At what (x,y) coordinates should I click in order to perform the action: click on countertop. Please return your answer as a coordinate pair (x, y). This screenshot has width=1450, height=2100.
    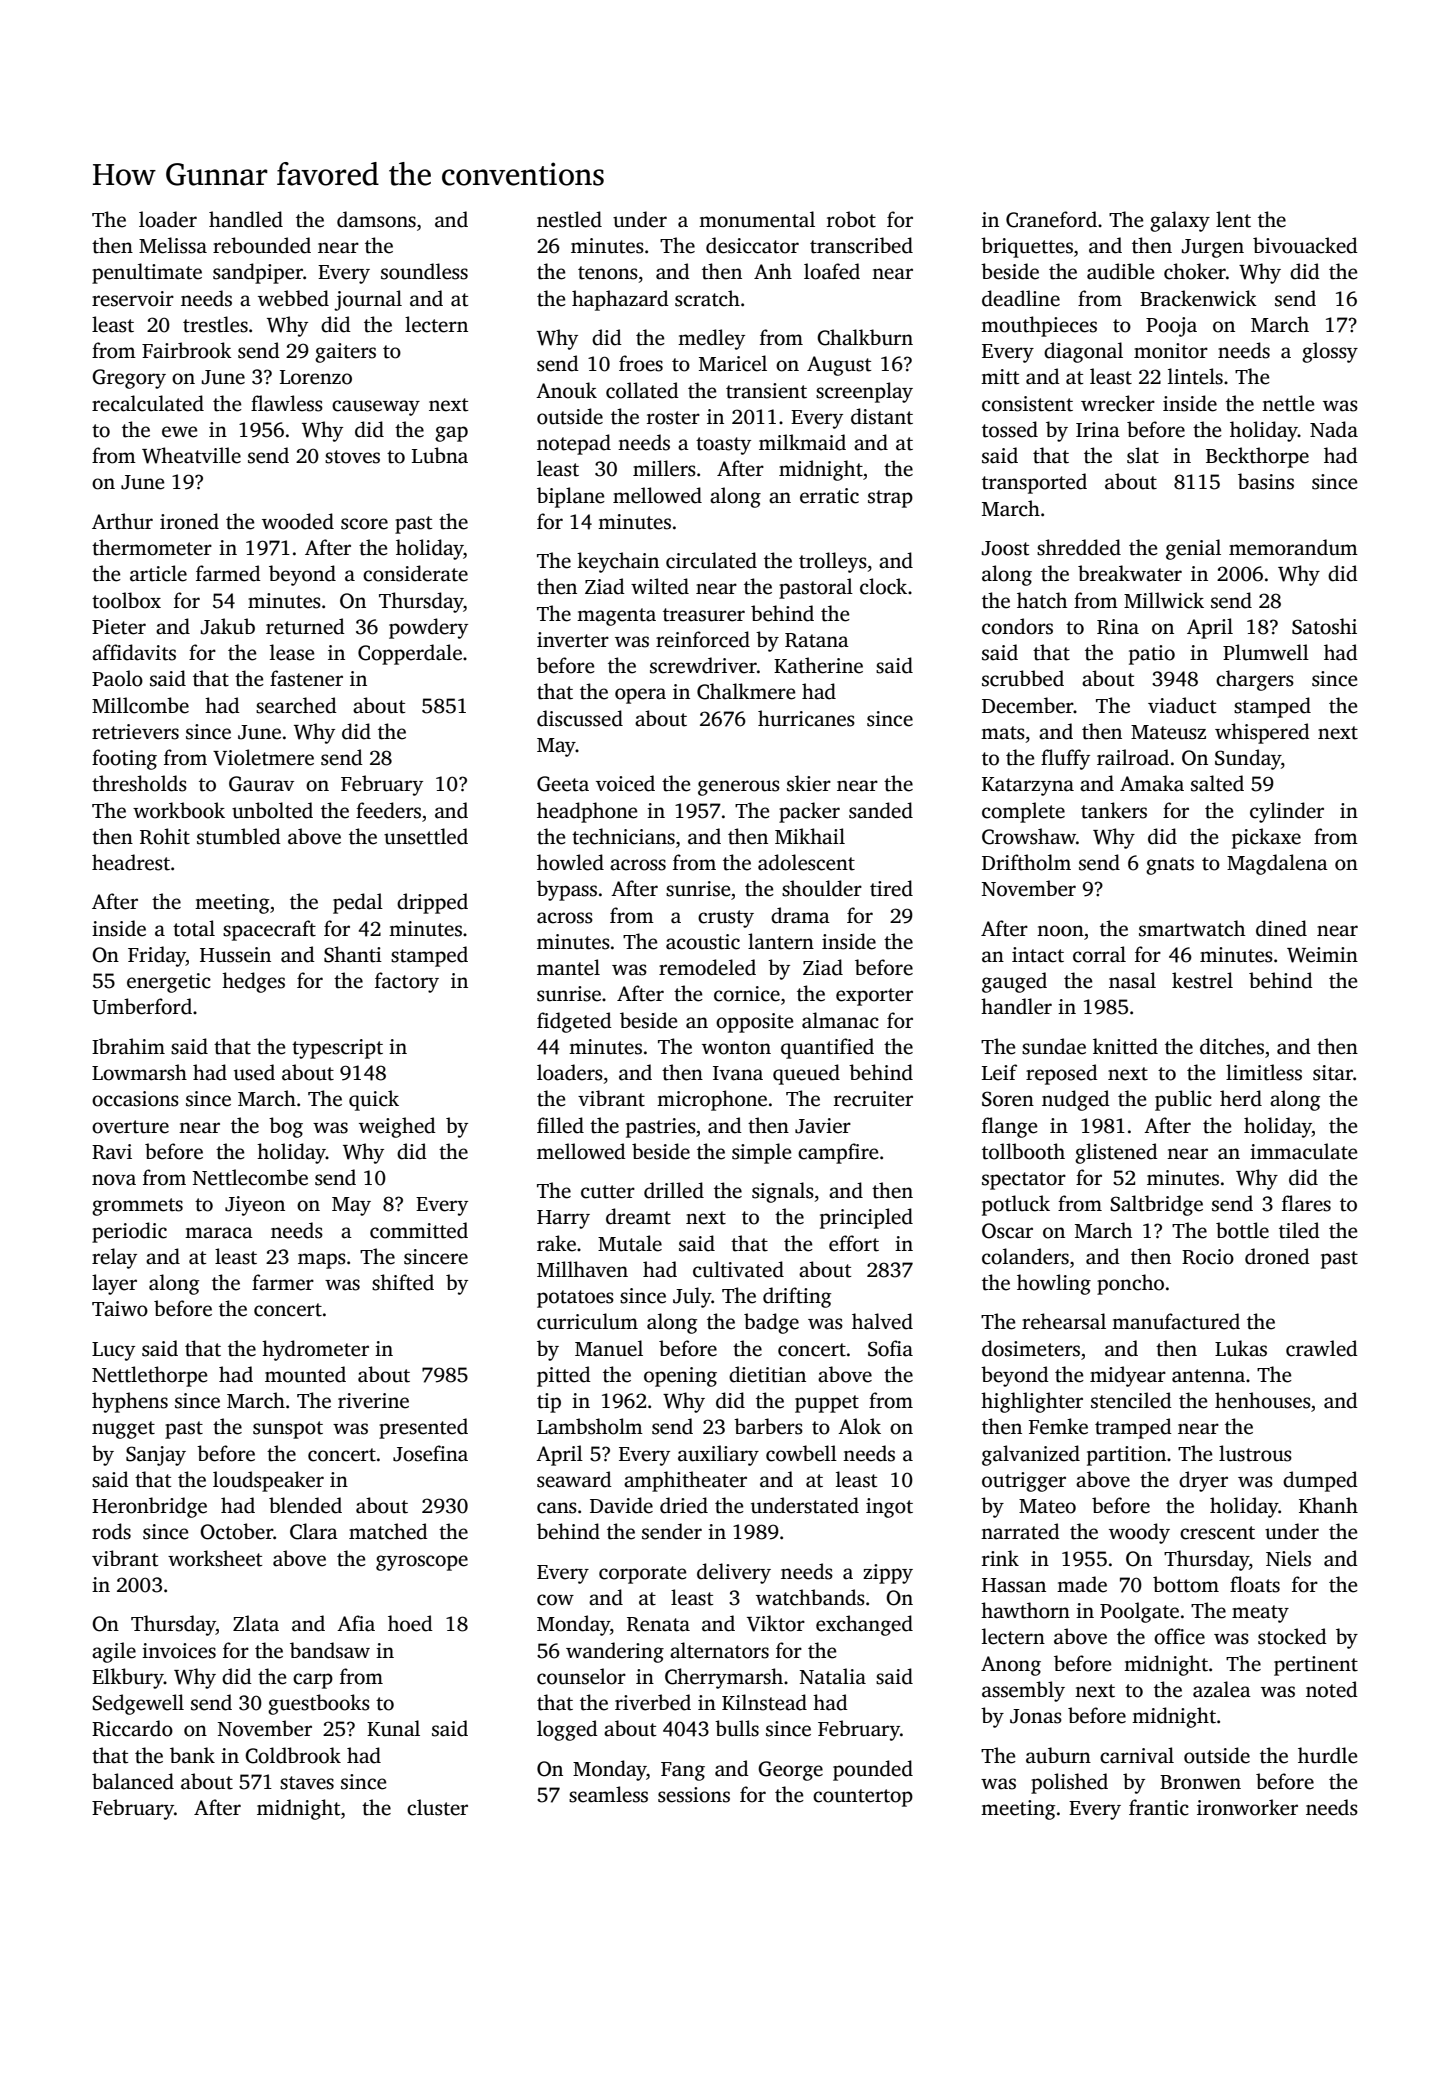
    Looking at the image, I should click on (863, 1798).
